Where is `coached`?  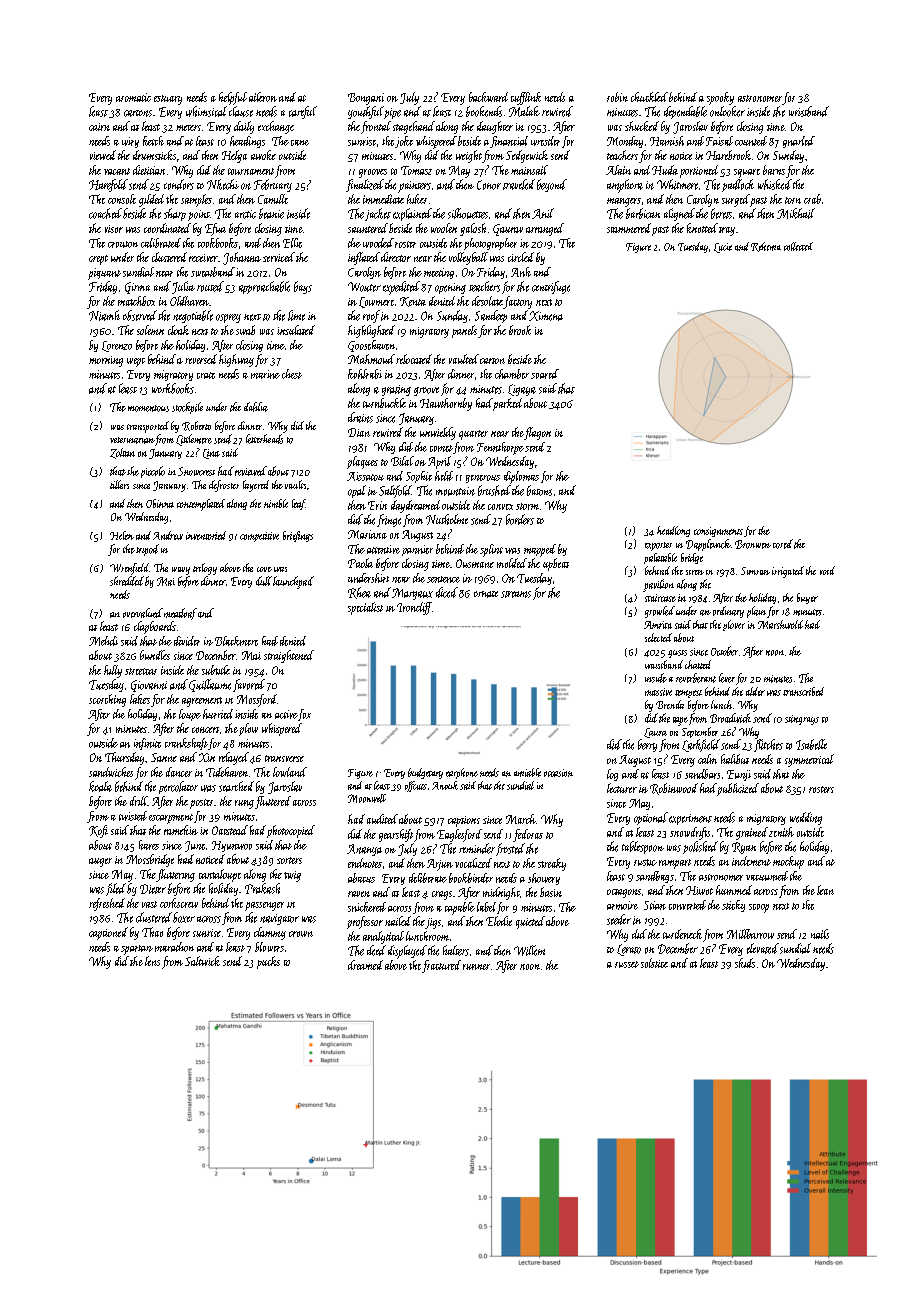
coached is located at coordinates (105, 213).
